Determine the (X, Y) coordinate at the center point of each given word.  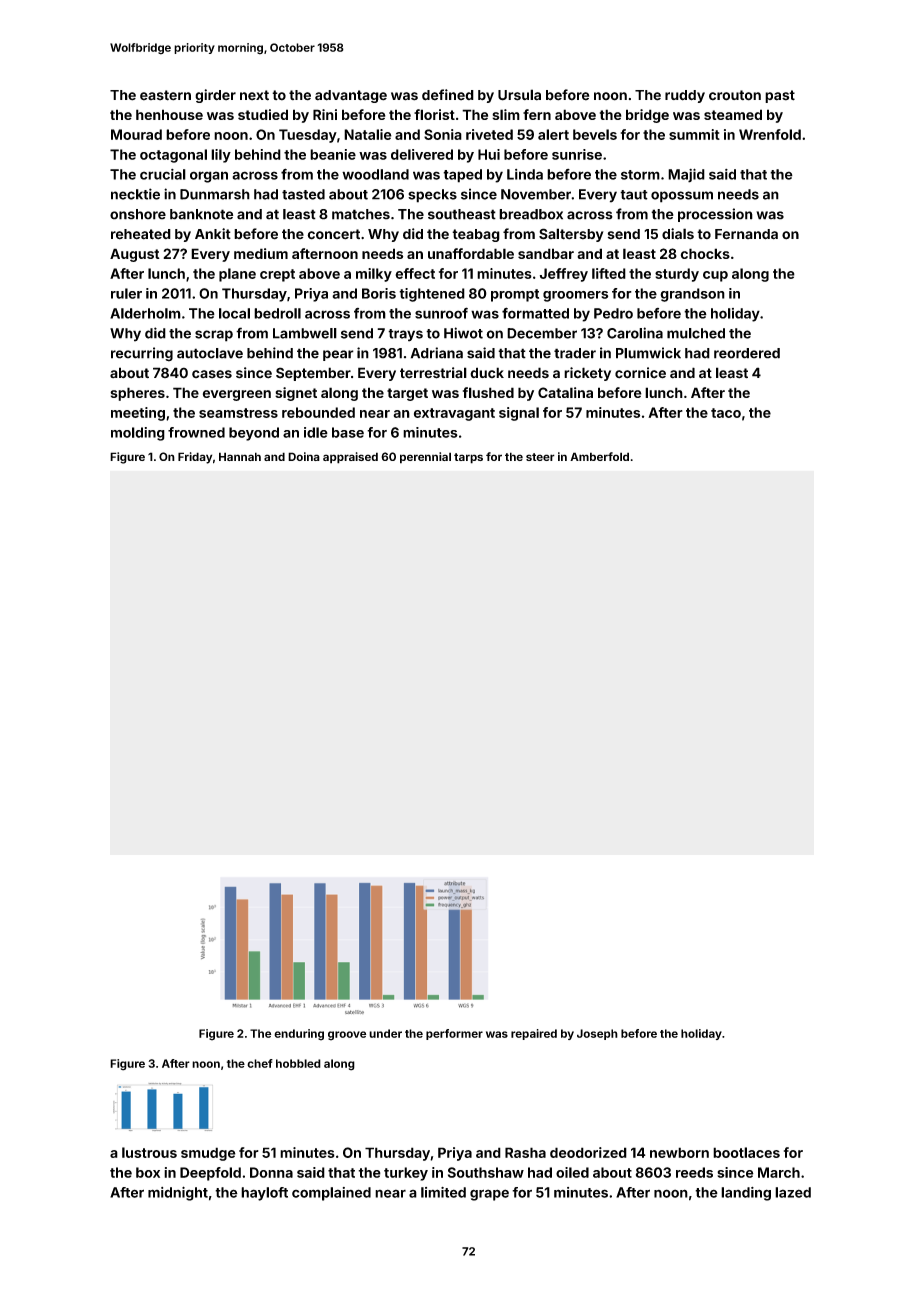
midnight (178, 1193)
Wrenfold (770, 134)
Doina (304, 456)
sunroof (441, 313)
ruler (126, 293)
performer (454, 1034)
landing (746, 1194)
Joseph (597, 1034)
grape (489, 1195)
